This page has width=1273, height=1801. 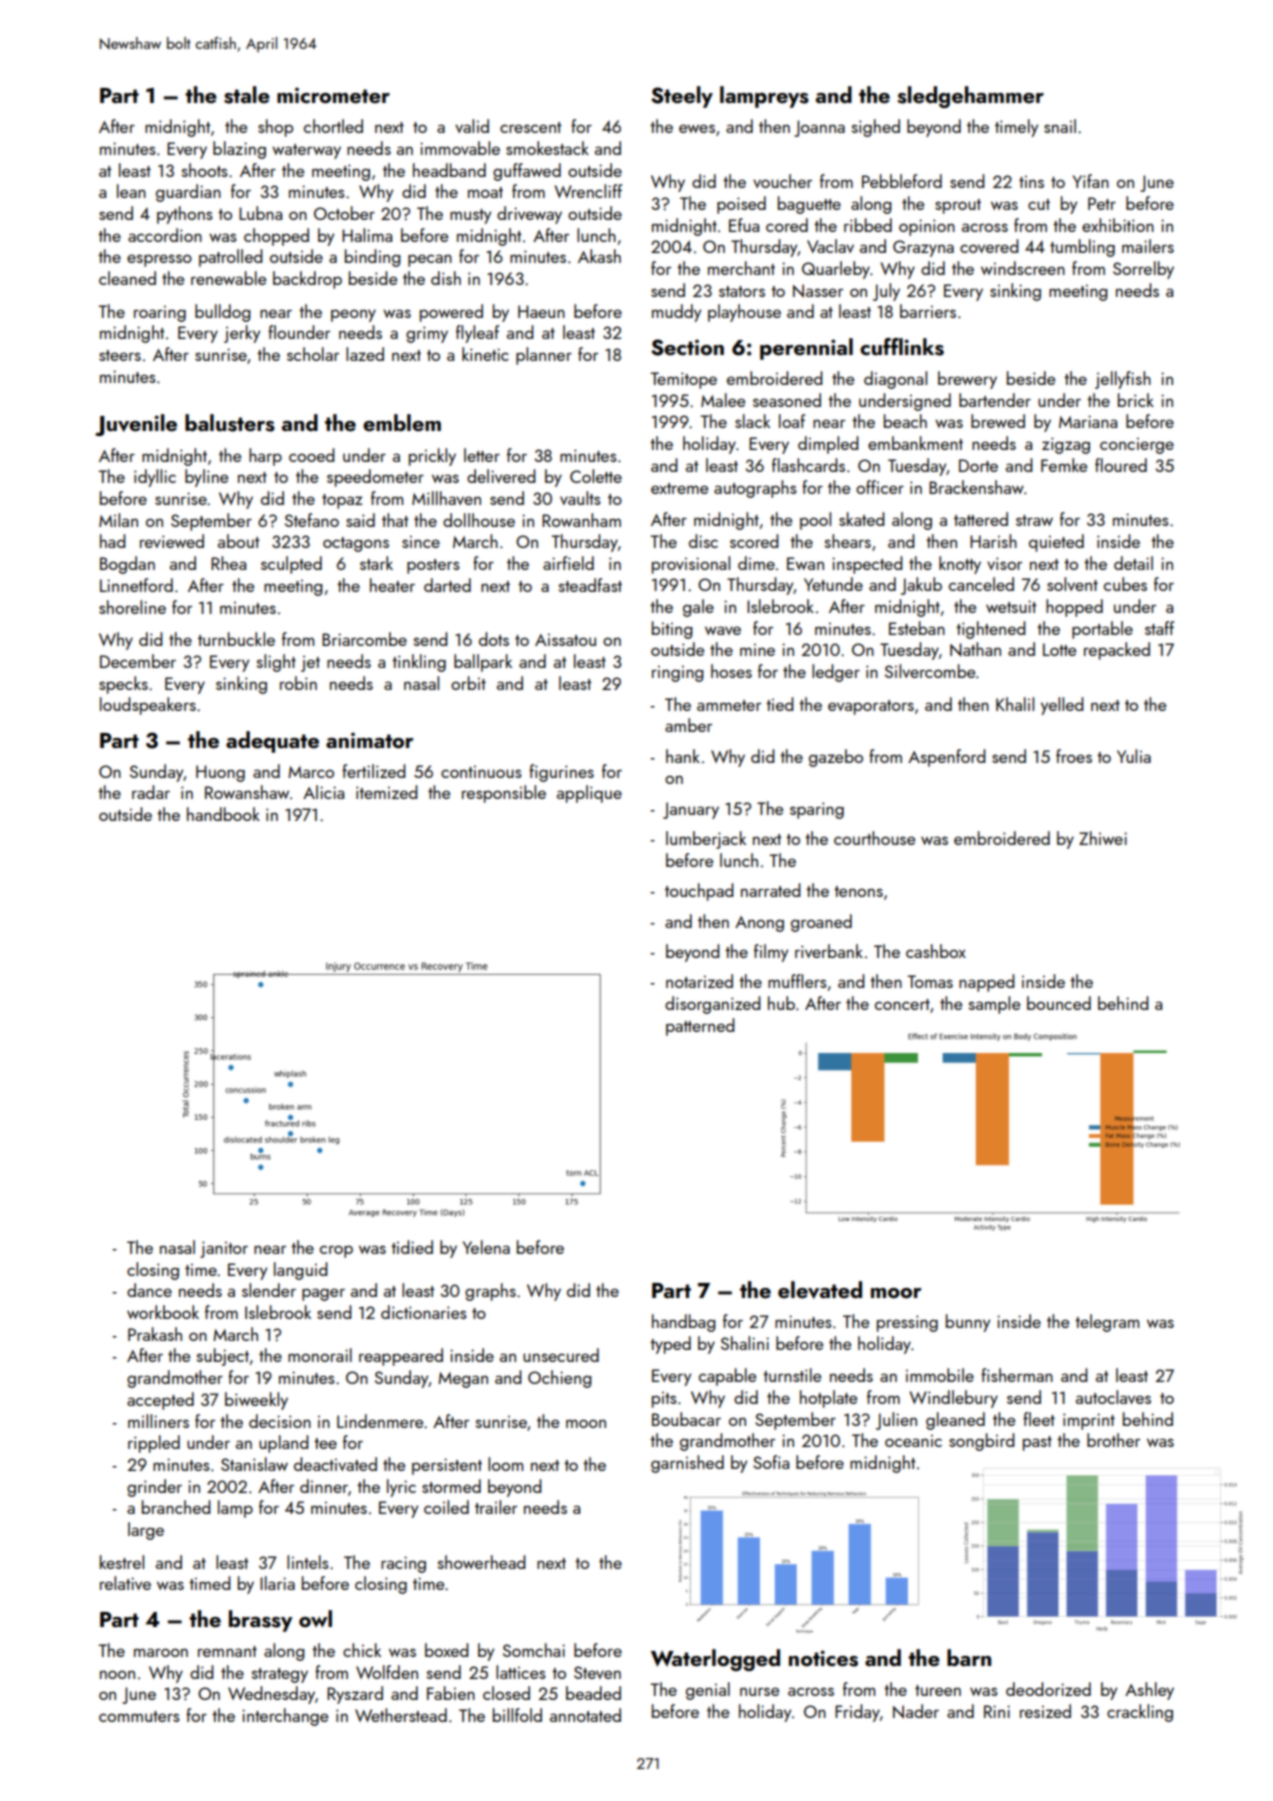 What do you see at coordinates (364, 639) in the page?
I see `Briarcombe` at bounding box center [364, 639].
